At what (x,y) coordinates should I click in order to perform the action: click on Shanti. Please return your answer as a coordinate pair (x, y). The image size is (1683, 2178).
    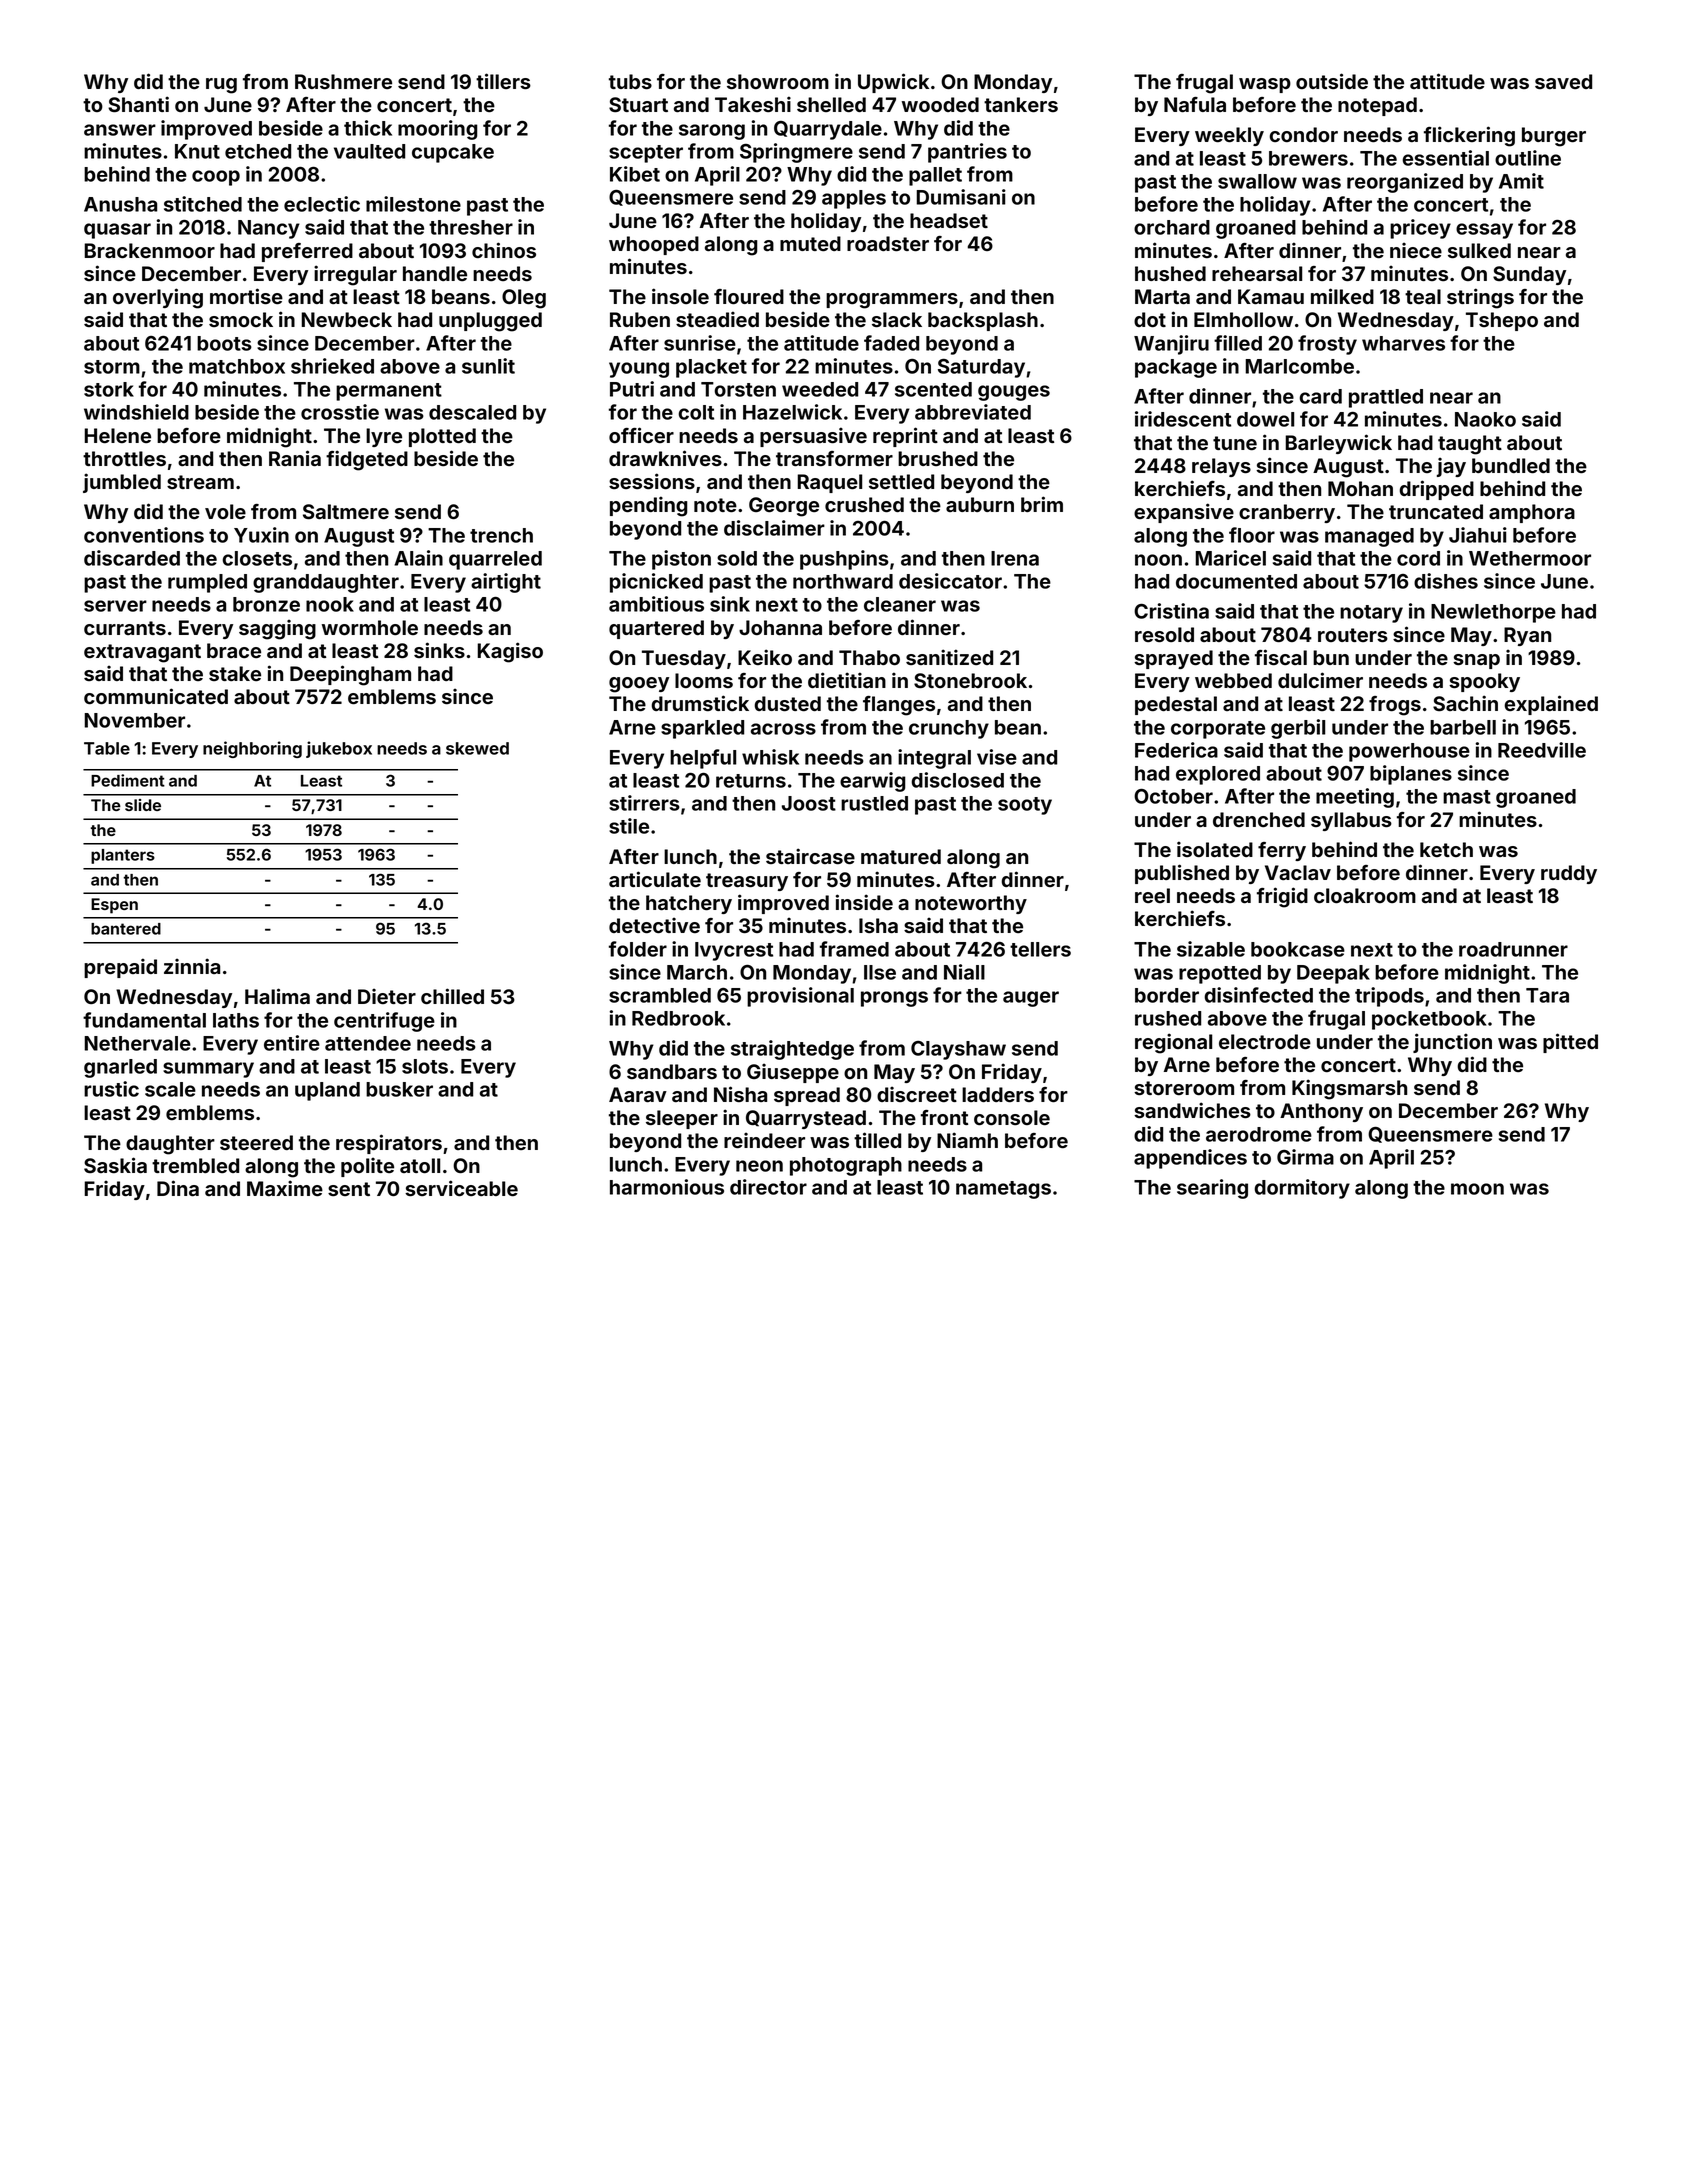
    Looking at the image, I should click on (138, 104).
